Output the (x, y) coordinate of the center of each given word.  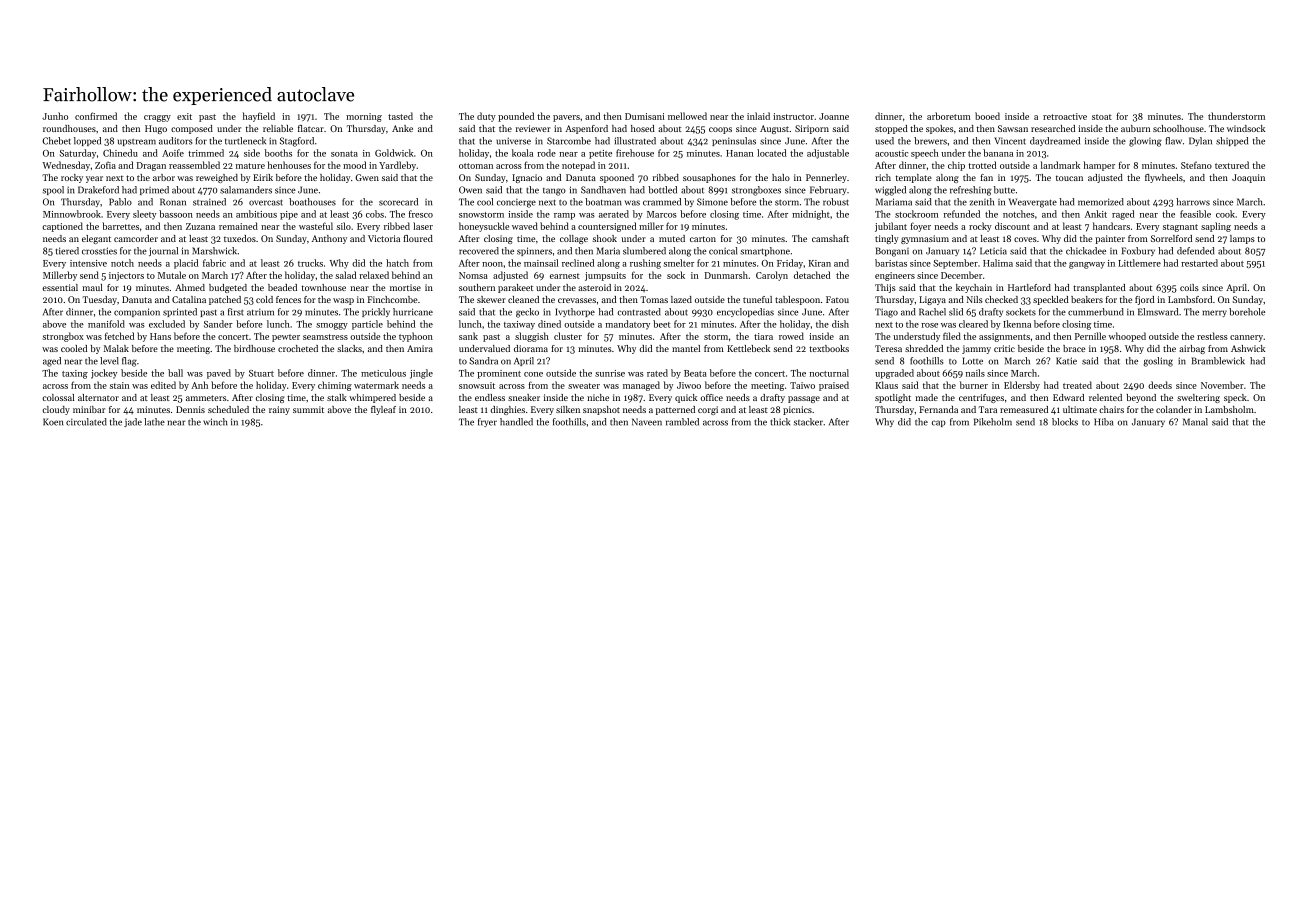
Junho (55, 116)
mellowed (687, 116)
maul (92, 287)
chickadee (1086, 251)
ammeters (206, 398)
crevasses (577, 300)
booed (987, 116)
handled (516, 422)
